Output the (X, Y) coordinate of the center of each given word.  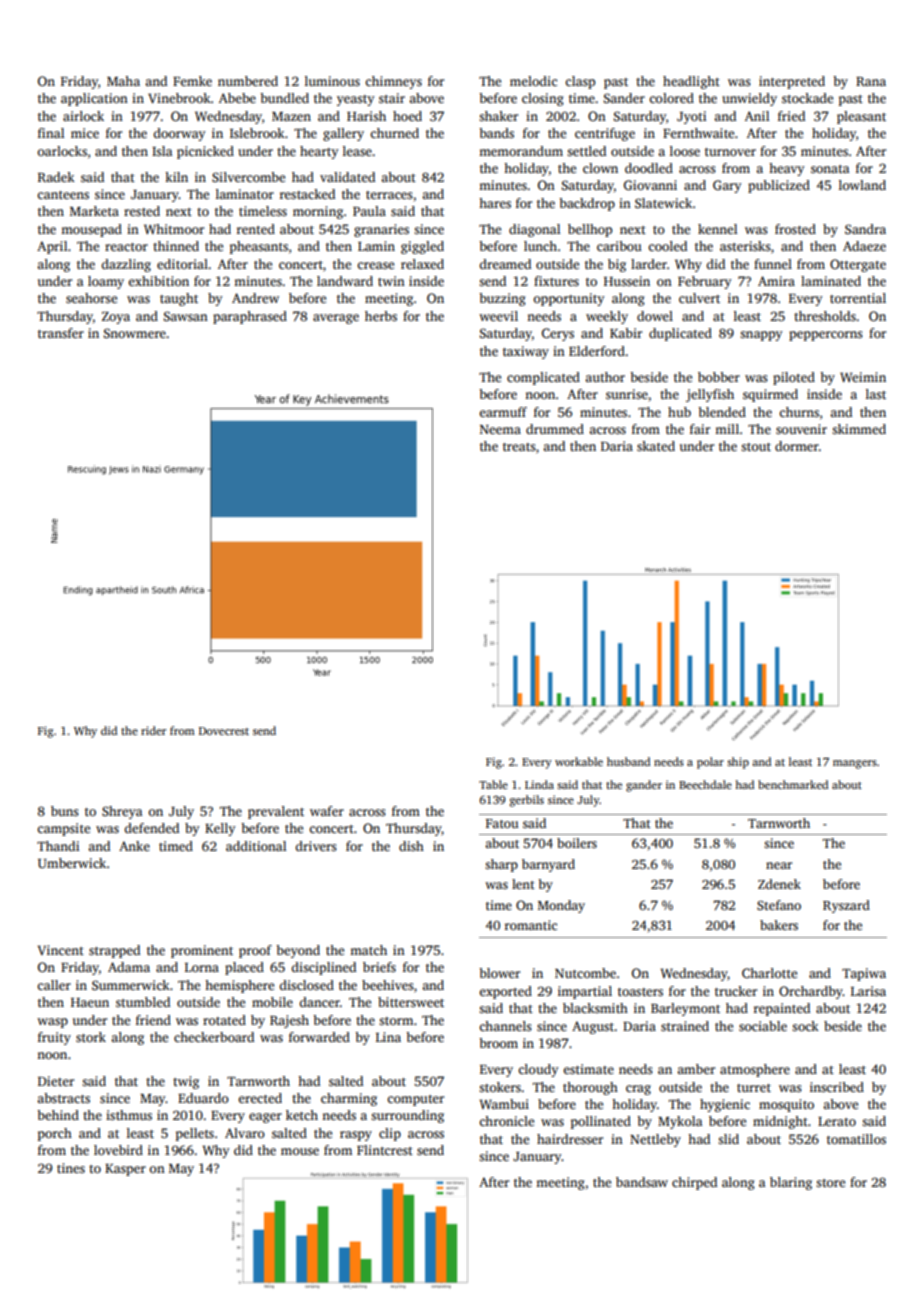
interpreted (792, 82)
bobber (719, 377)
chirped (694, 1183)
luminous (332, 81)
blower (499, 973)
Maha (123, 81)
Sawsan (186, 316)
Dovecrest (224, 731)
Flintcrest (385, 1150)
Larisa (868, 991)
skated (656, 446)
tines (71, 1168)
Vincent (60, 950)
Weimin (863, 377)
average (336, 319)
